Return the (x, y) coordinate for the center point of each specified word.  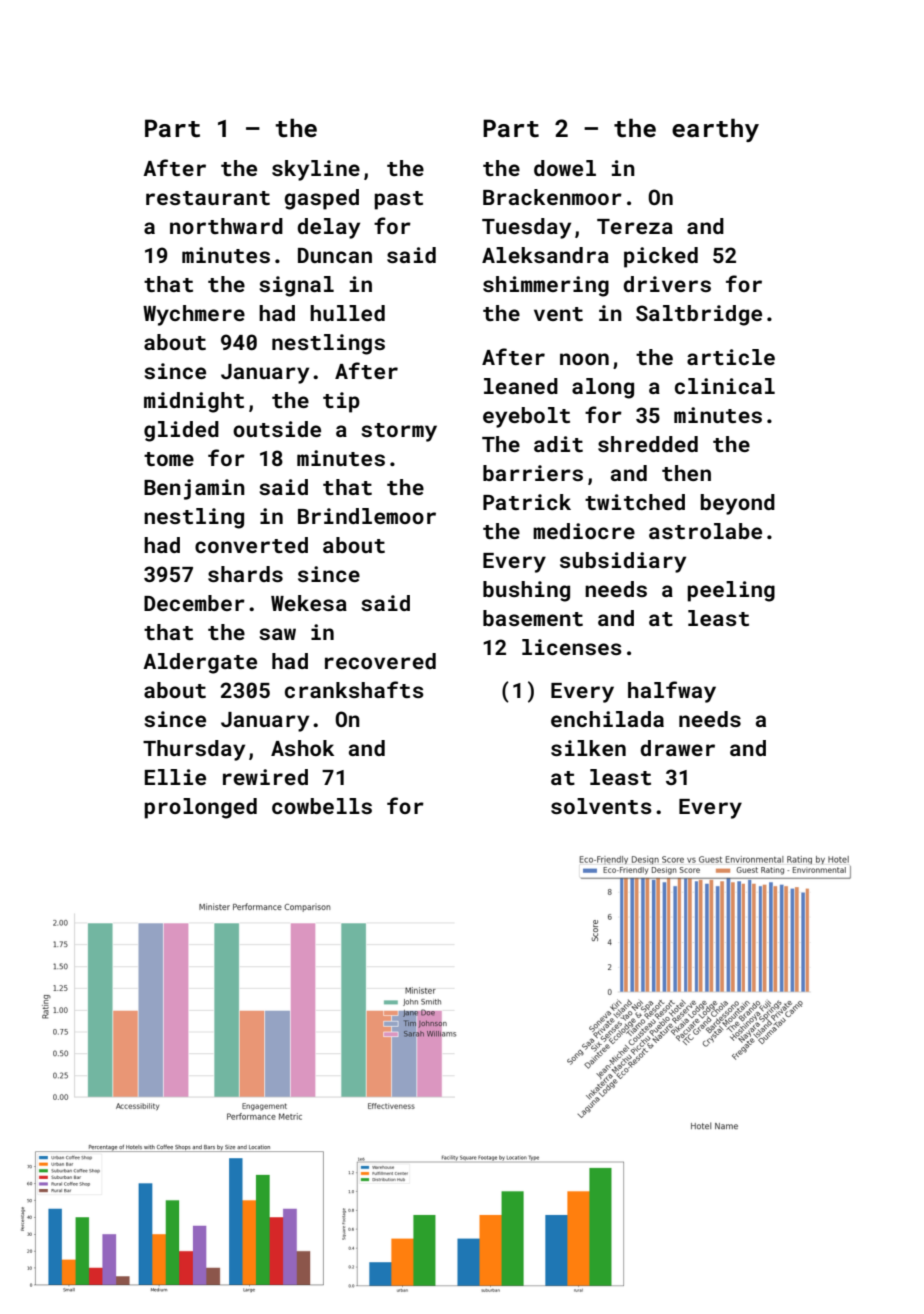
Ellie (175, 777)
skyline (316, 170)
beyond (738, 504)
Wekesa (309, 603)
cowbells (322, 806)
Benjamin (194, 489)
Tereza (635, 226)
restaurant (208, 198)
